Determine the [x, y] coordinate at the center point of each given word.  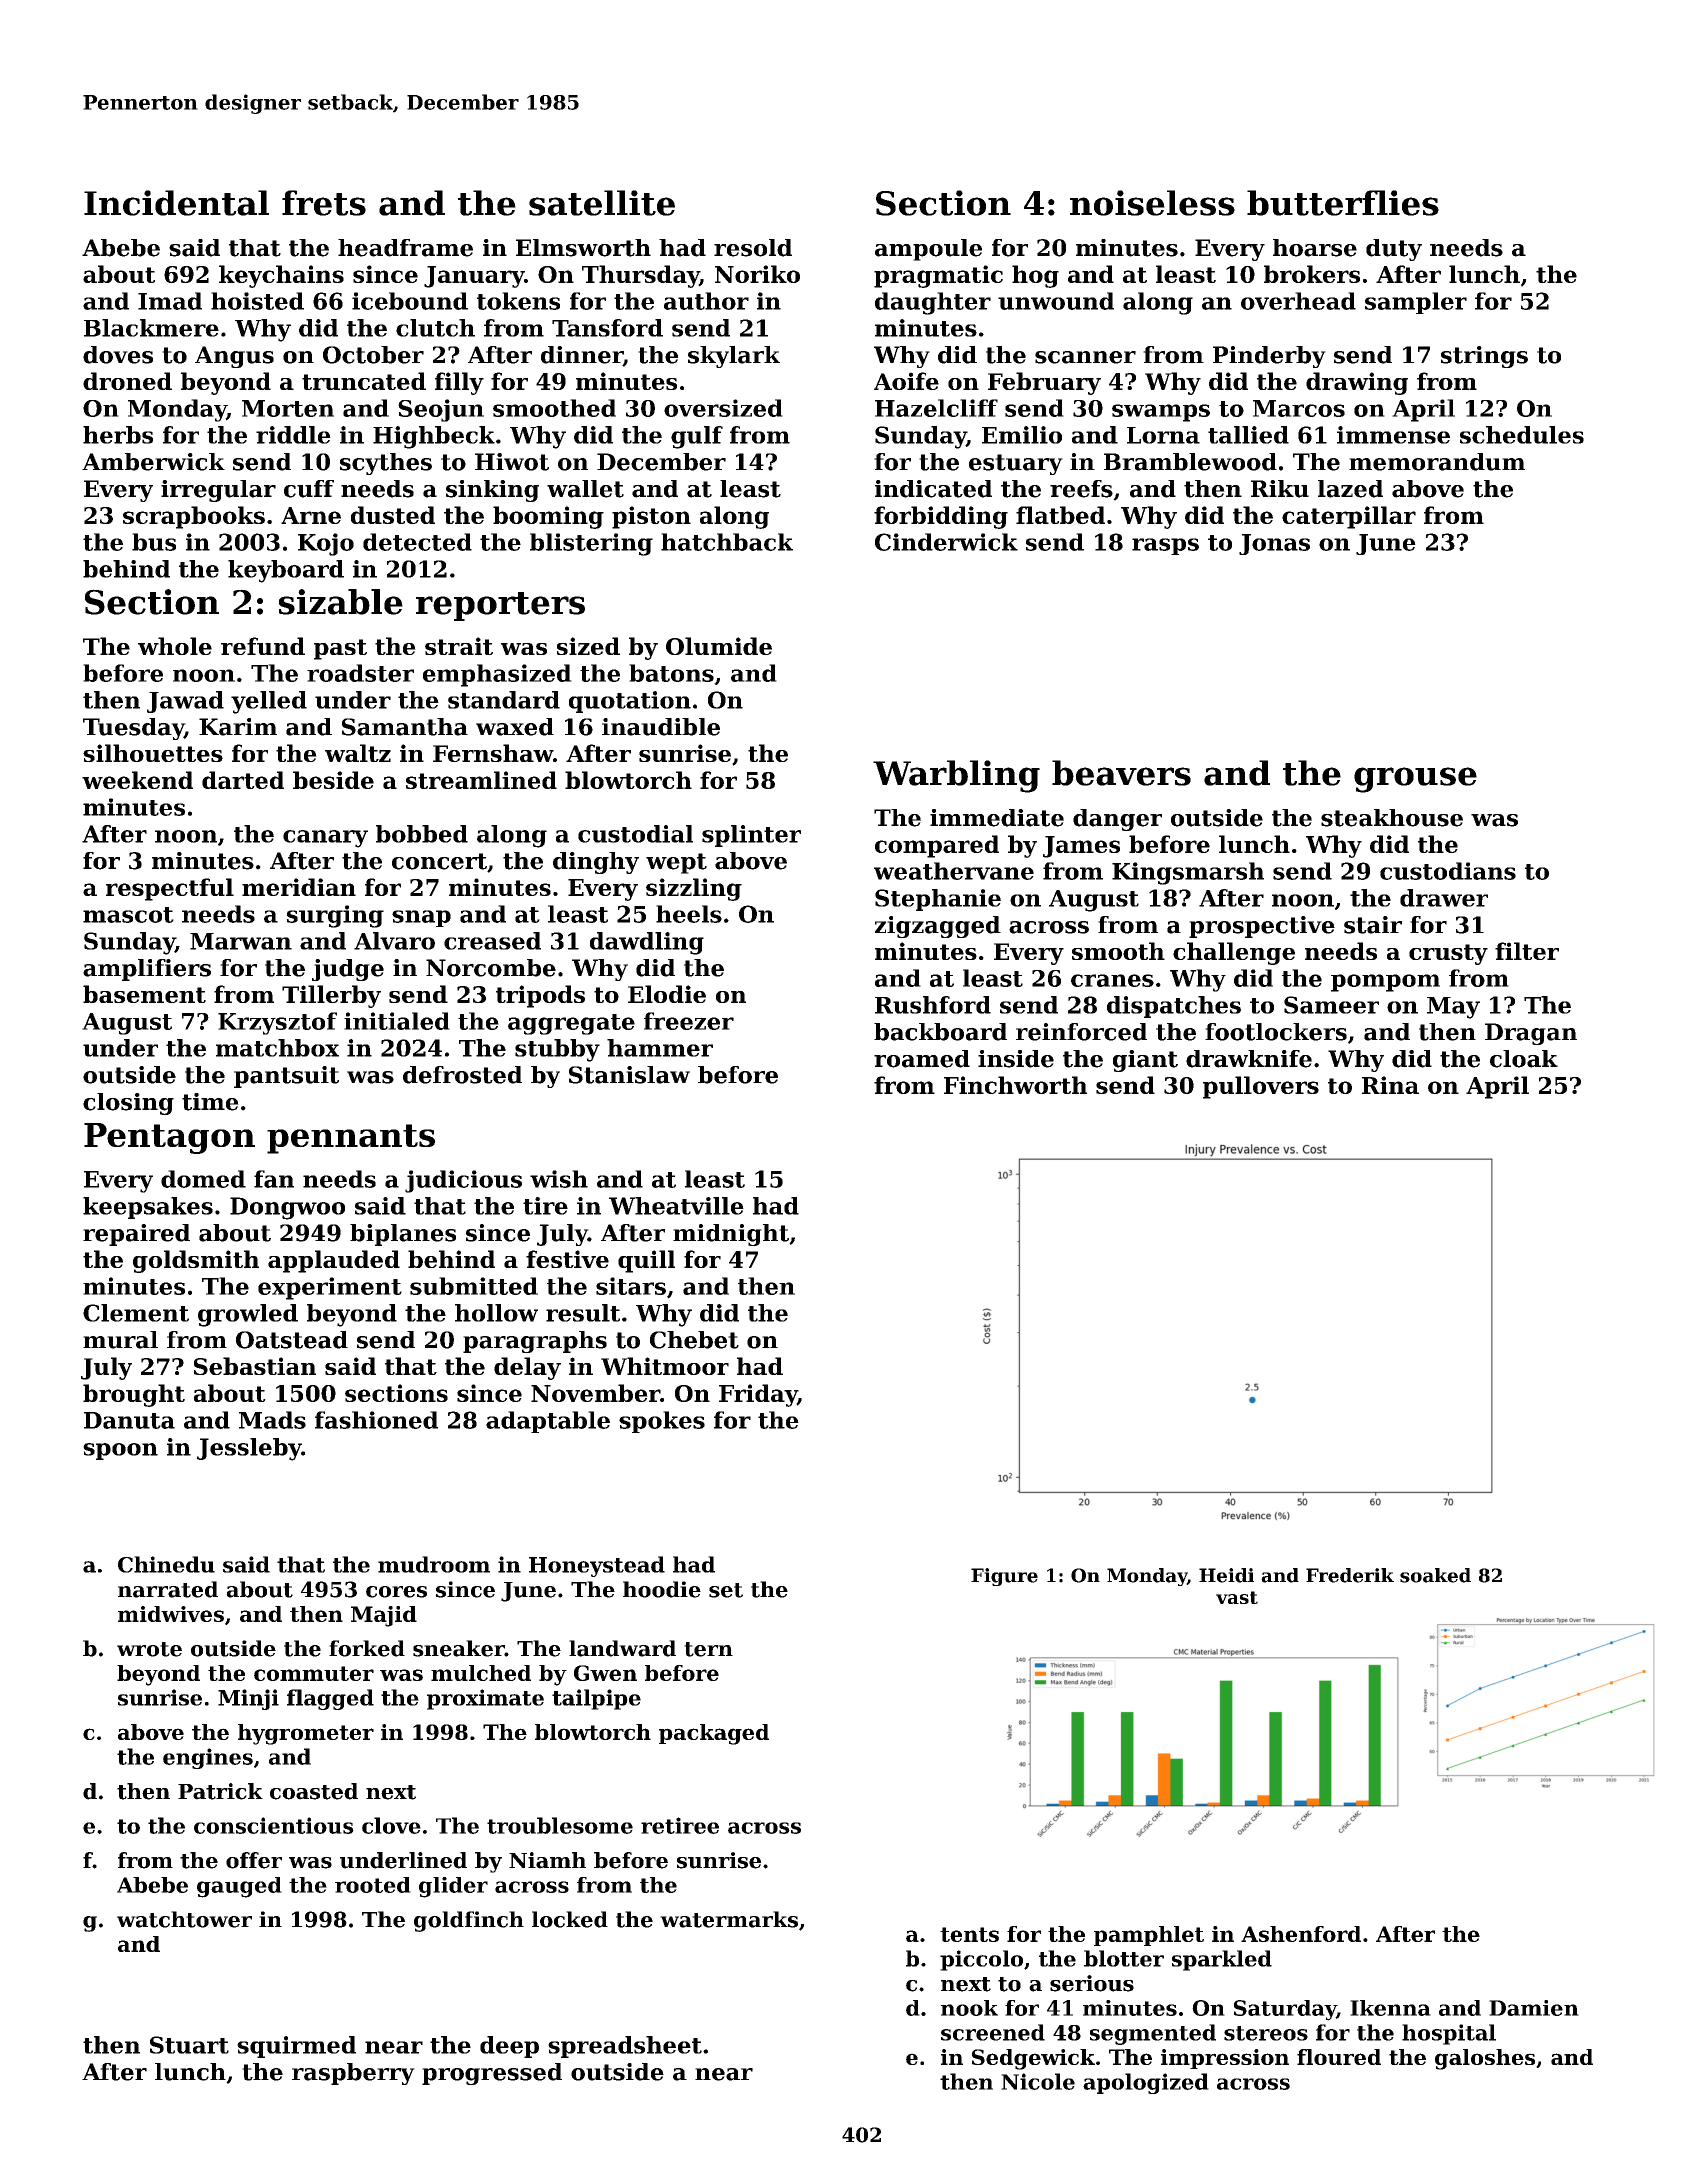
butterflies [1343, 203]
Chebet [694, 1340]
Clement [136, 1313]
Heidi [1226, 1575]
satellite [602, 203]
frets [324, 203]
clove [391, 1825]
